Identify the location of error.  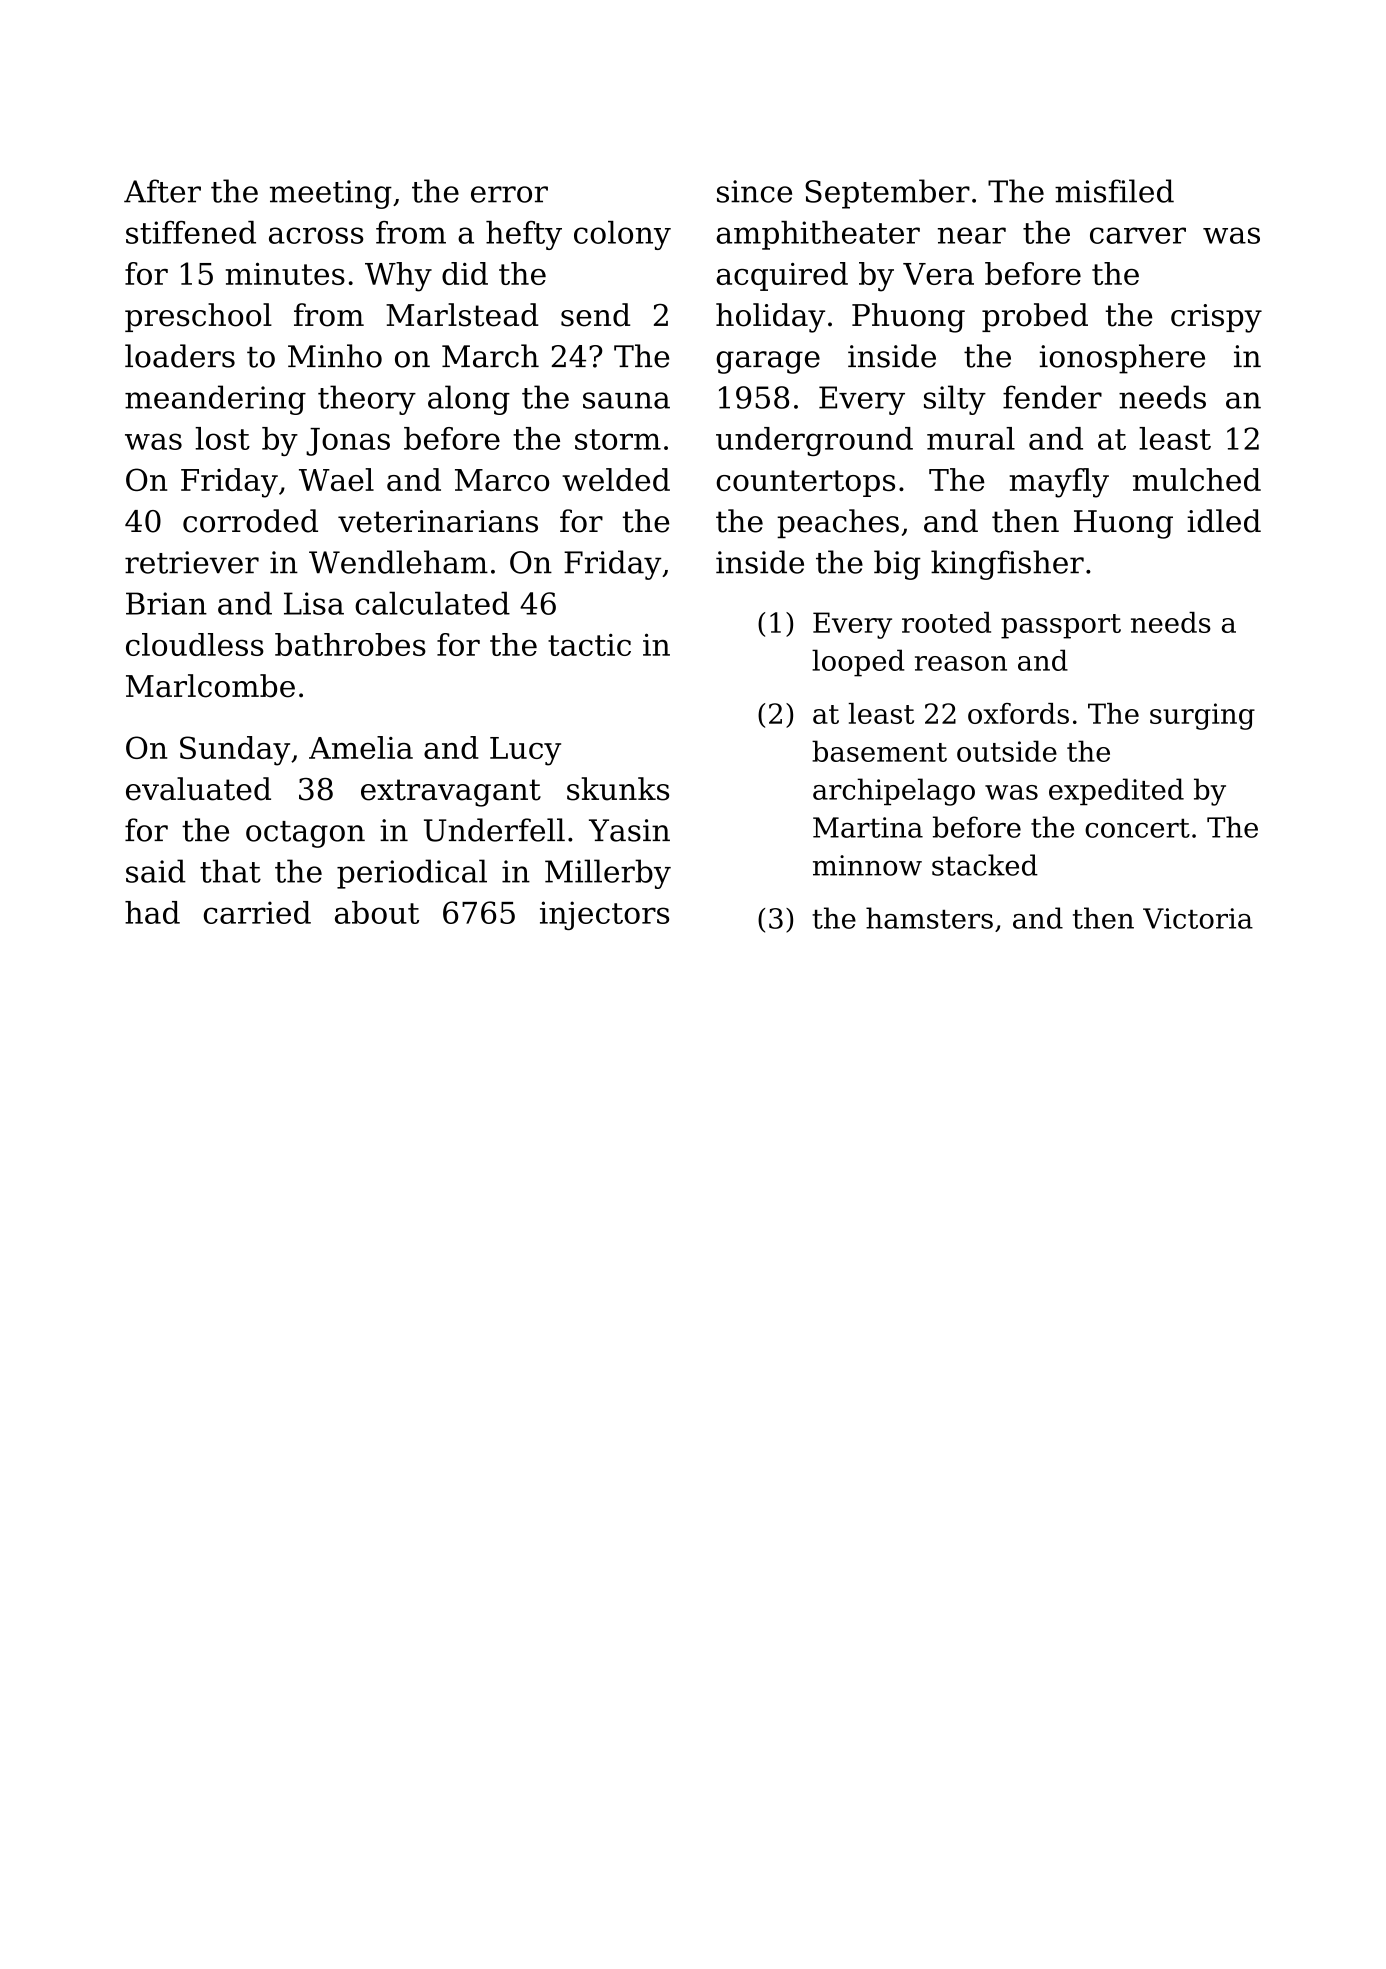
(509, 194).
